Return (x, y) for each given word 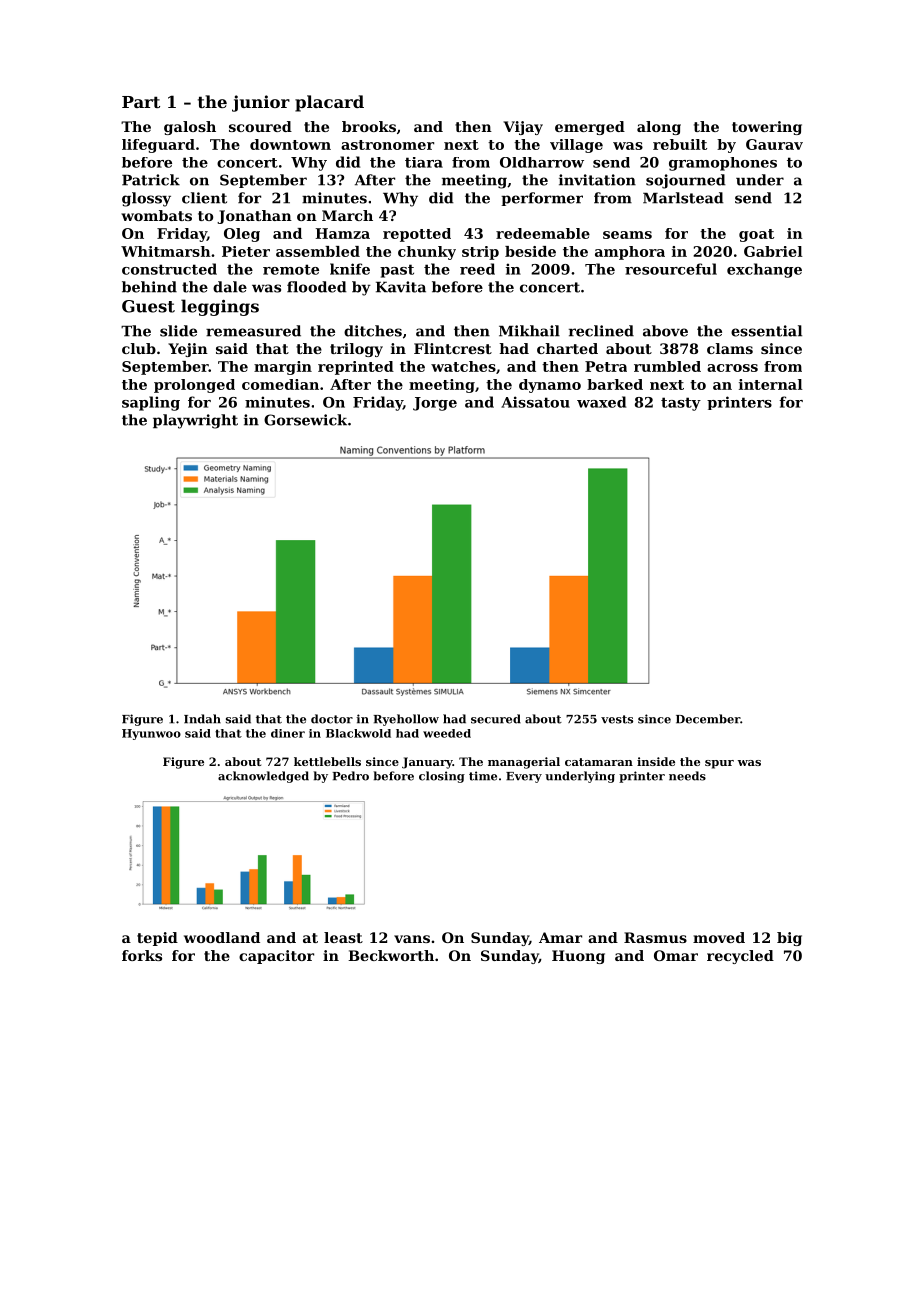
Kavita (401, 287)
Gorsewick (305, 420)
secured (496, 719)
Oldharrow (542, 162)
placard (329, 103)
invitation (597, 180)
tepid (157, 939)
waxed (601, 402)
